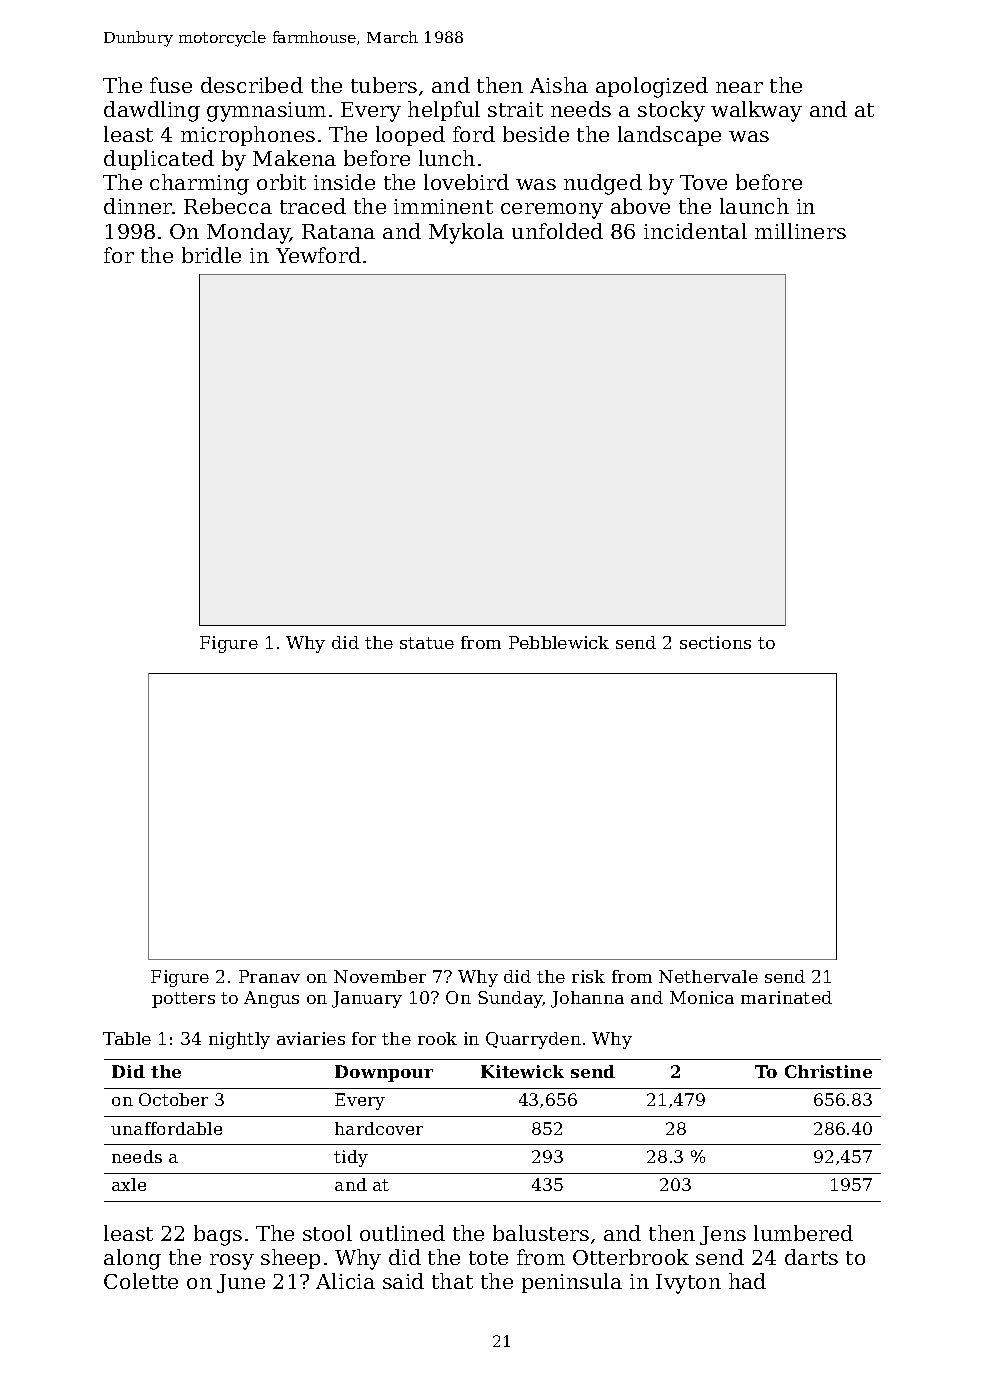  I want to click on Mykola, so click(466, 233).
